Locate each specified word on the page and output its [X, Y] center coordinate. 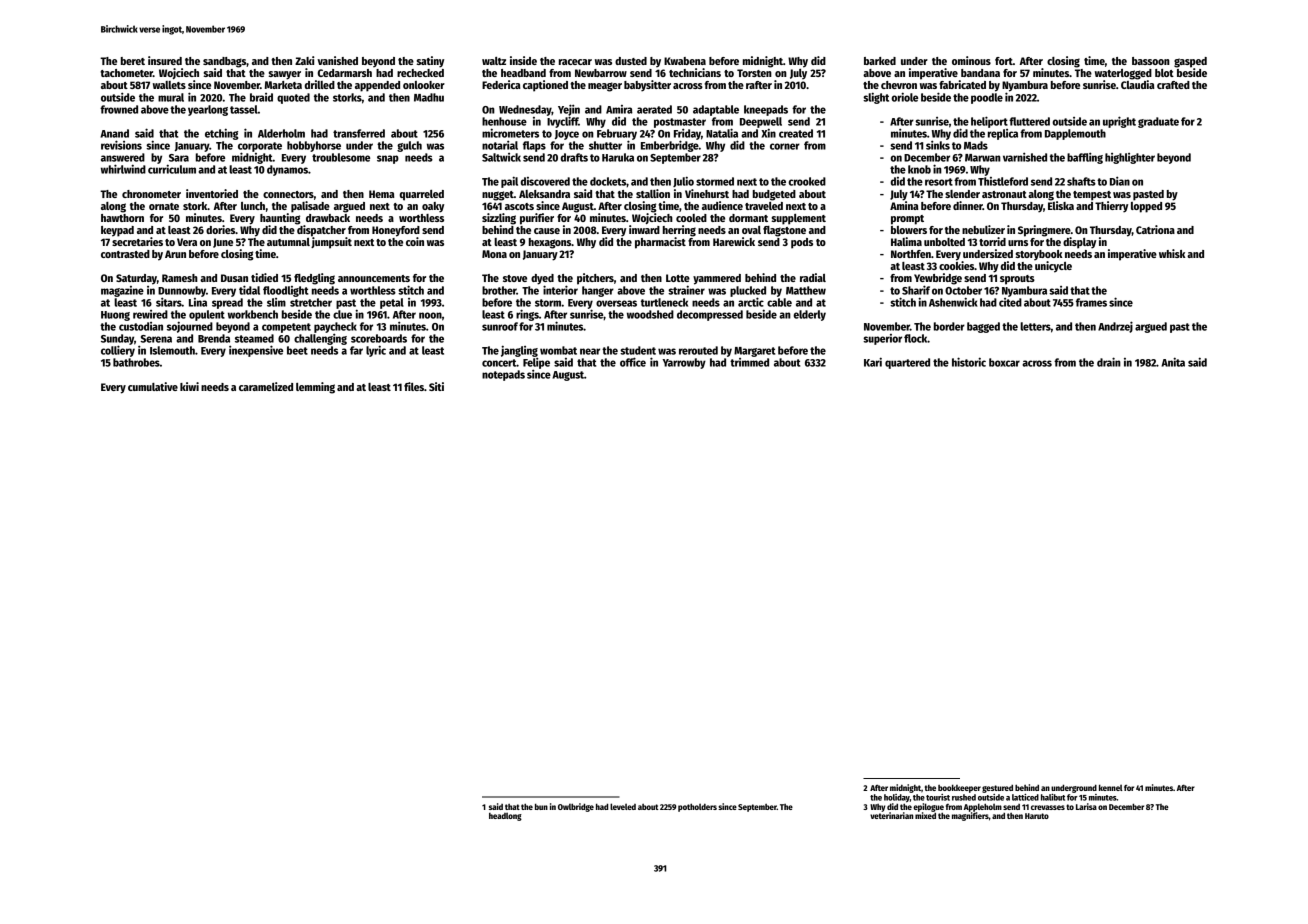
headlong [505, 816]
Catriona [1155, 229]
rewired [150, 314]
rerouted [698, 350]
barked [880, 61]
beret [133, 61]
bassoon [1151, 61]
